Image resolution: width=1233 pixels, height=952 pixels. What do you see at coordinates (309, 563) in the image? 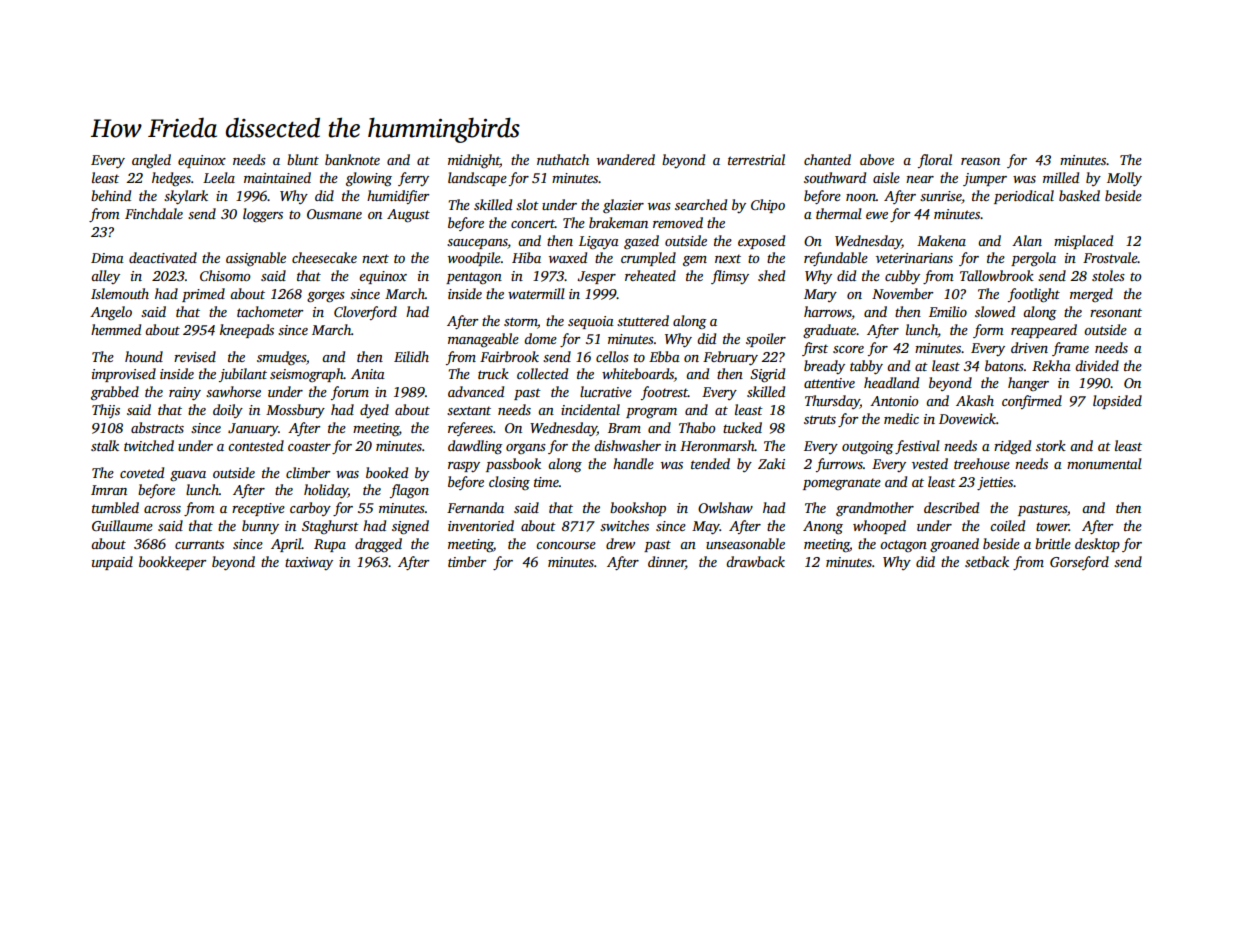
I see `taxiway` at bounding box center [309, 563].
